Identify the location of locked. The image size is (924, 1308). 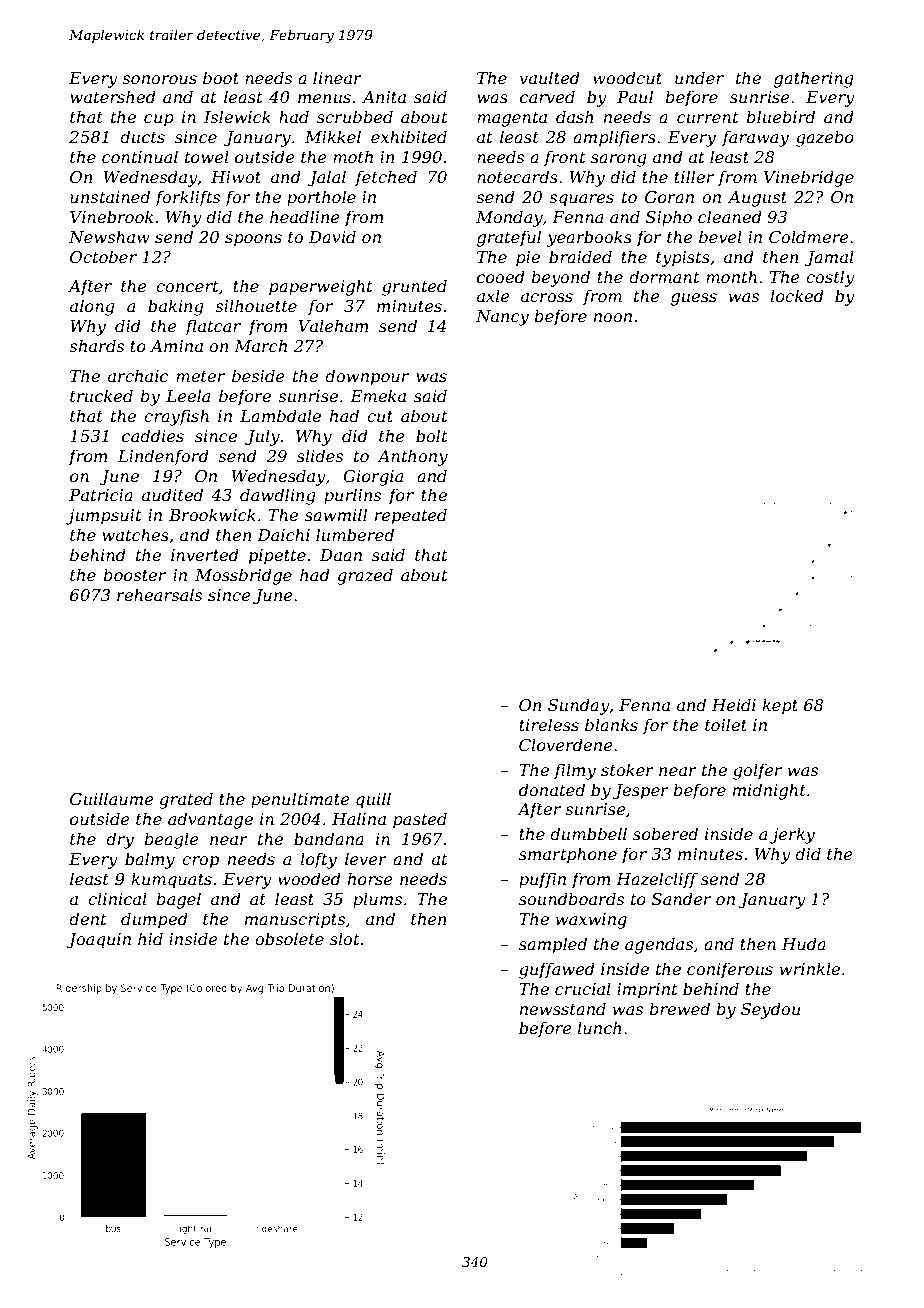
(797, 295).
